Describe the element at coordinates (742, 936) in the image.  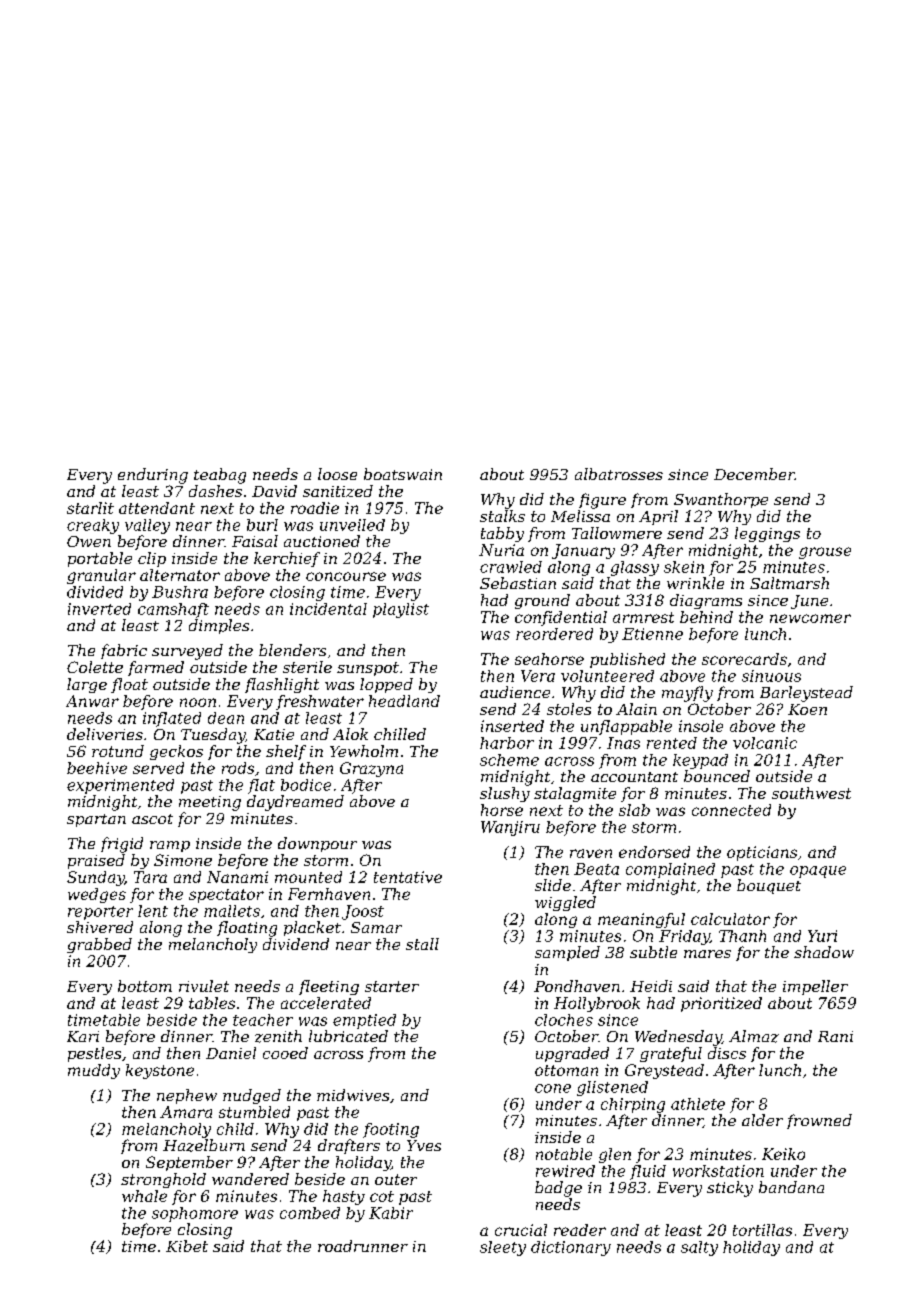
I see `Thanh` at that location.
